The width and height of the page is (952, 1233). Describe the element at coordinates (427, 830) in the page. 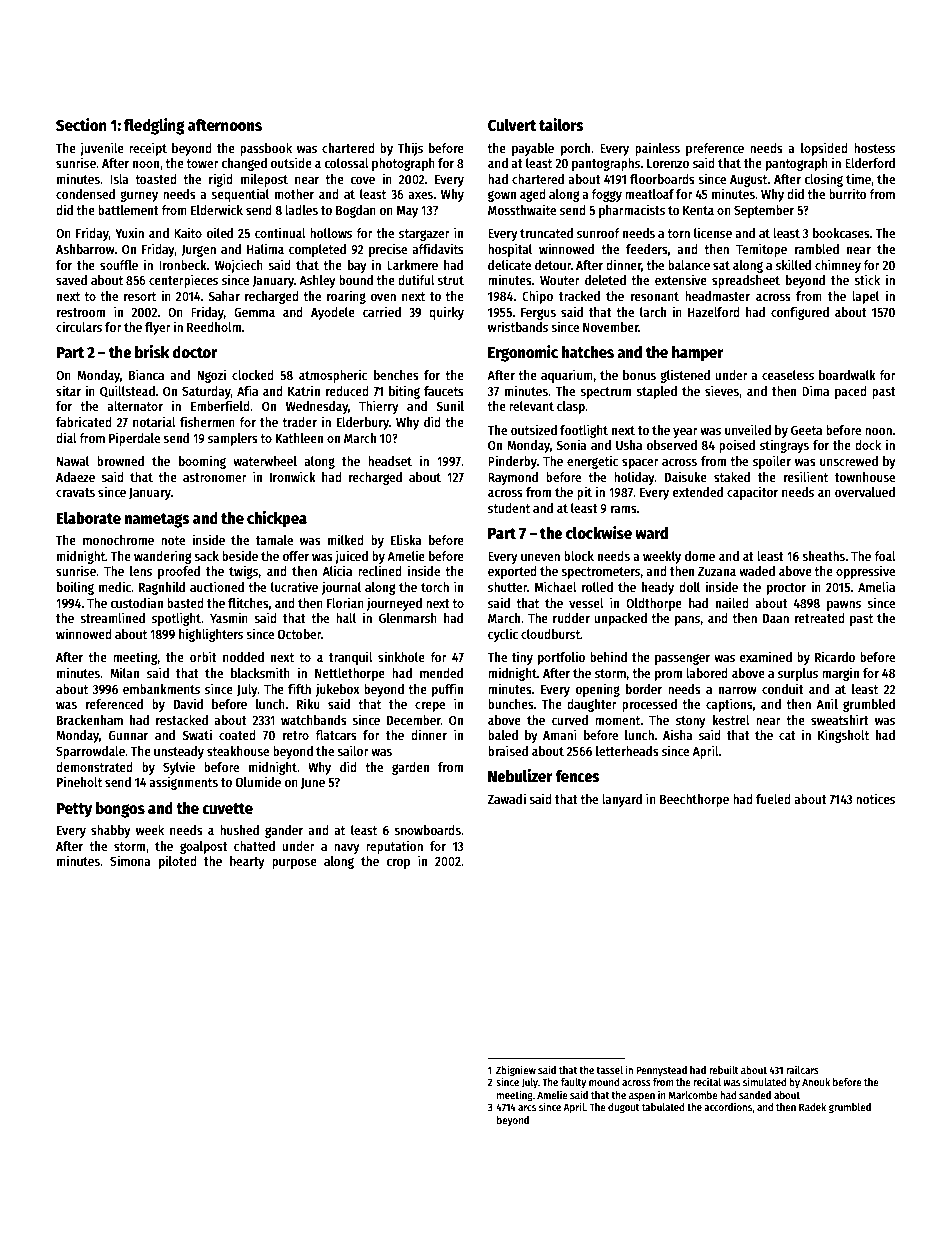

I see `snowboards` at that location.
